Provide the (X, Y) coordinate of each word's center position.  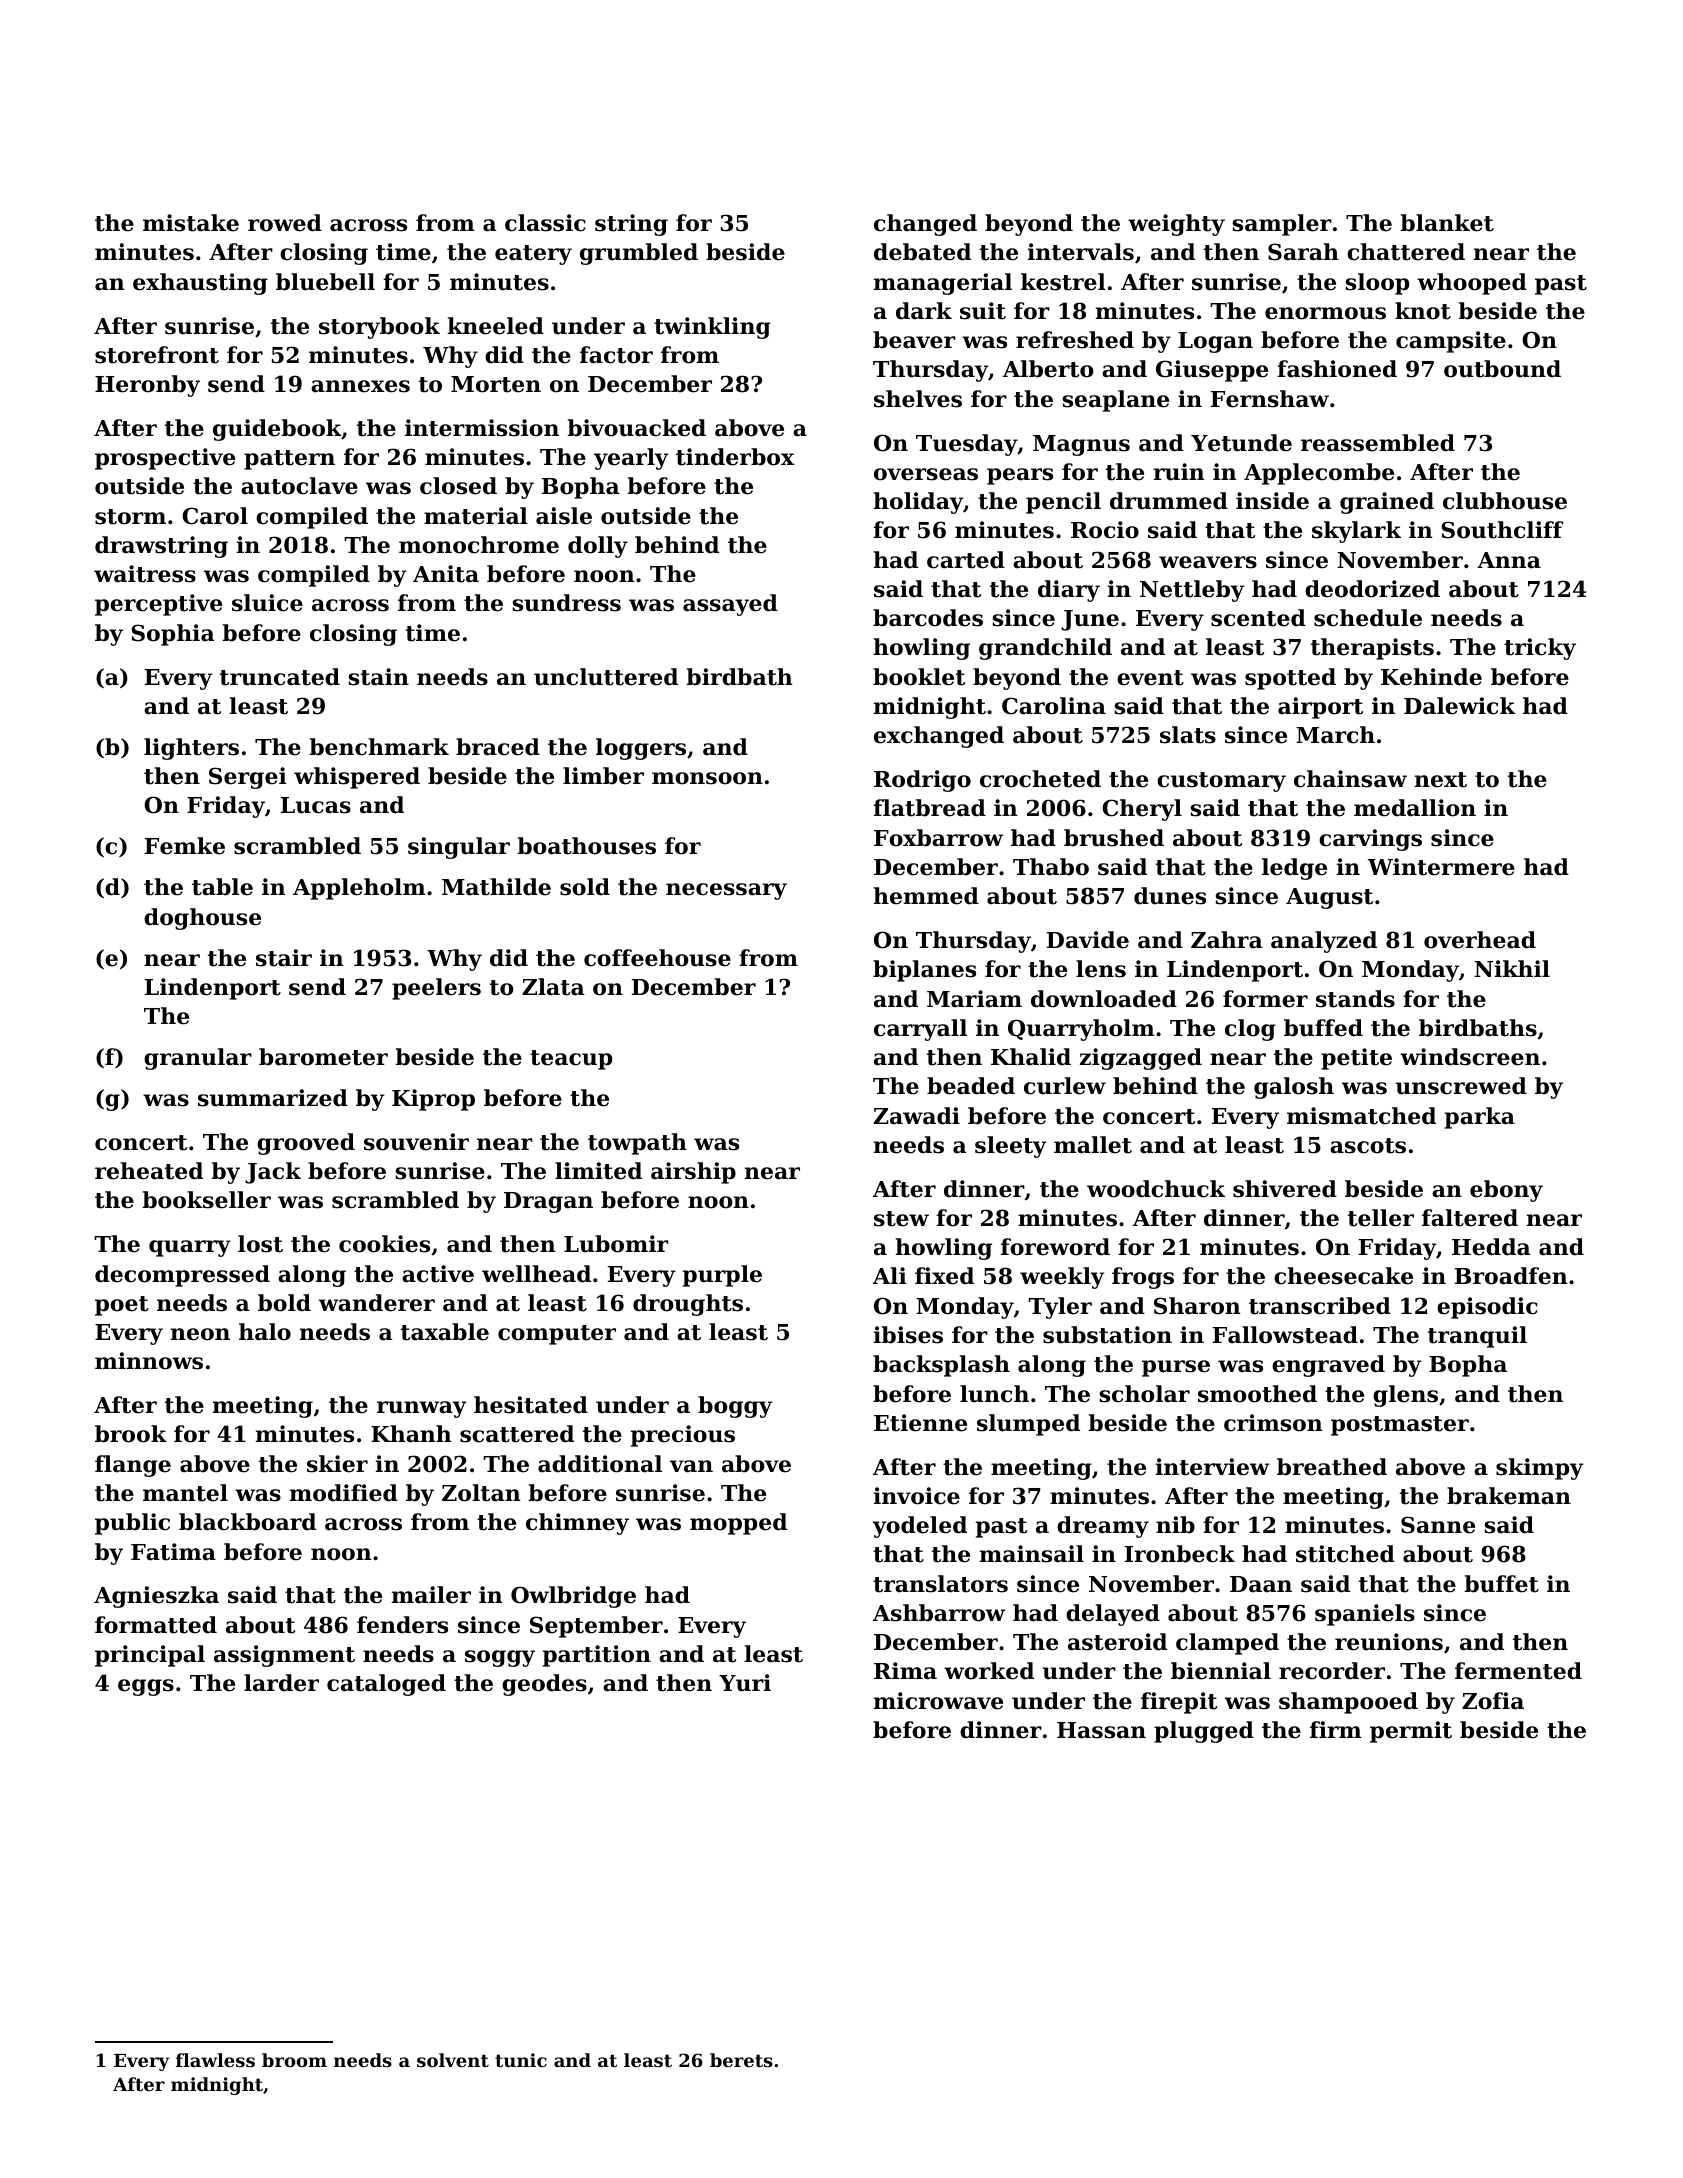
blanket (1447, 223)
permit (1411, 1732)
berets (741, 2060)
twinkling (712, 328)
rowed (285, 223)
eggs (146, 1687)
